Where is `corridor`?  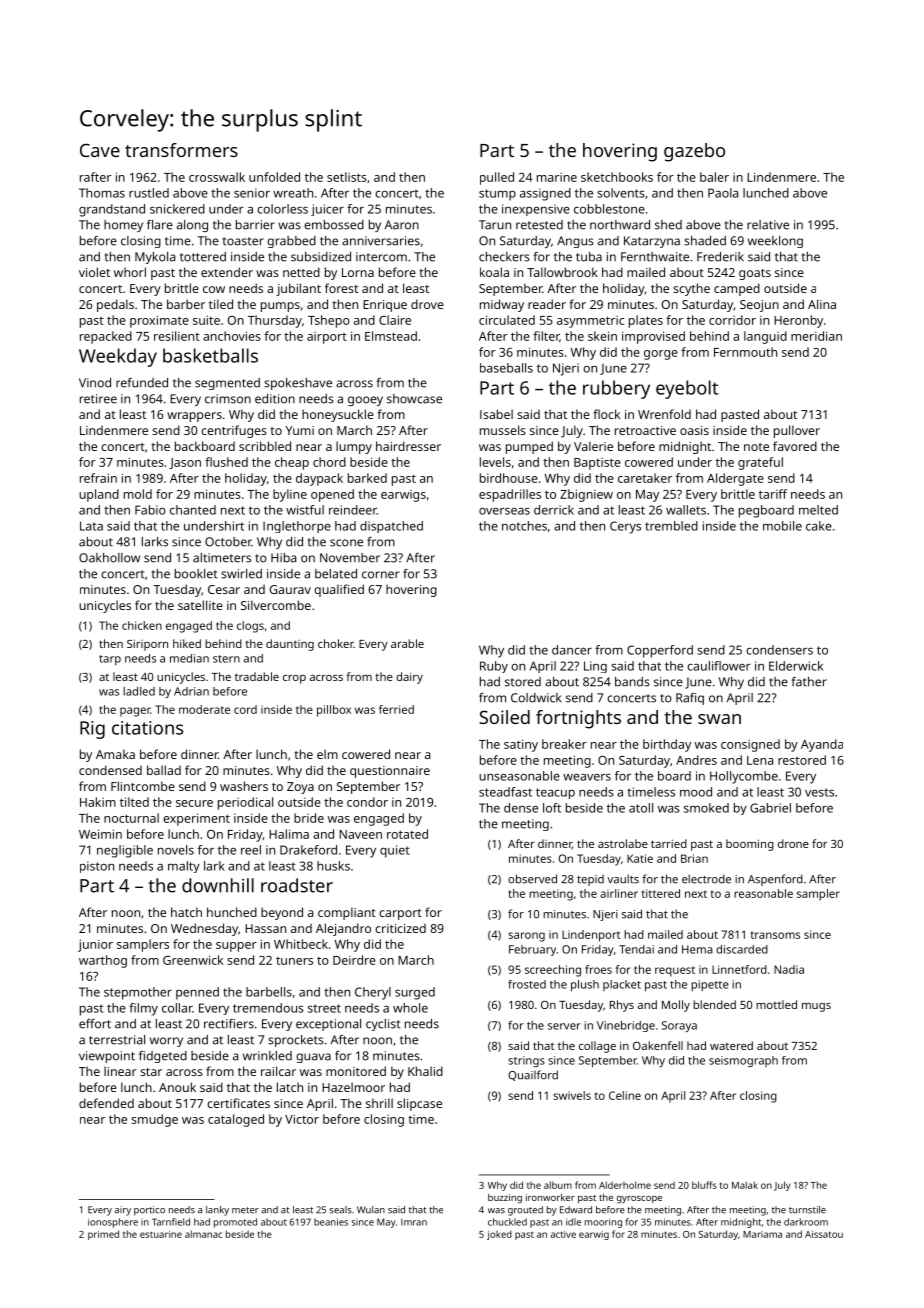 corridor is located at coordinates (732, 320).
